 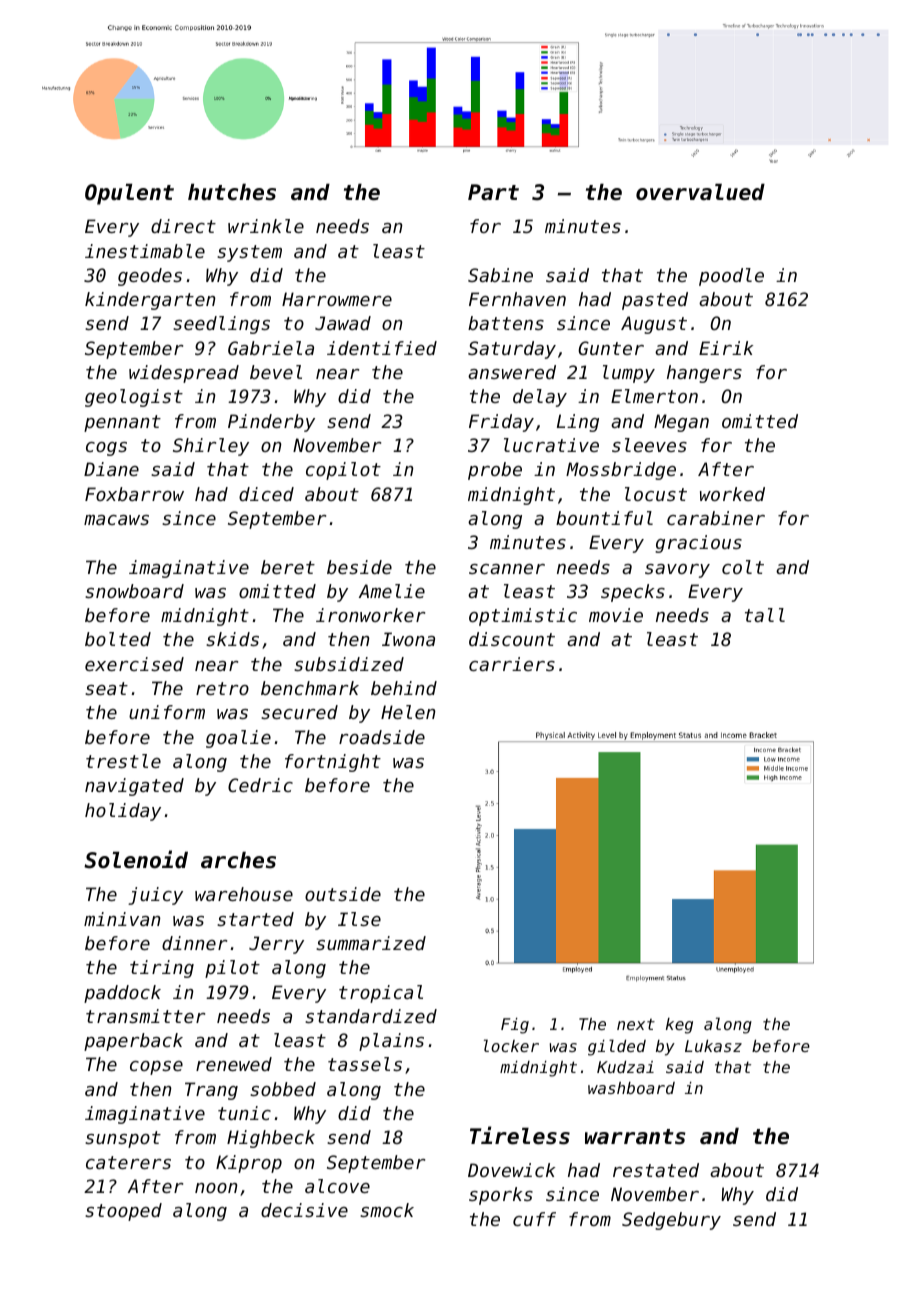 I want to click on Harrowmere, so click(x=337, y=299).
